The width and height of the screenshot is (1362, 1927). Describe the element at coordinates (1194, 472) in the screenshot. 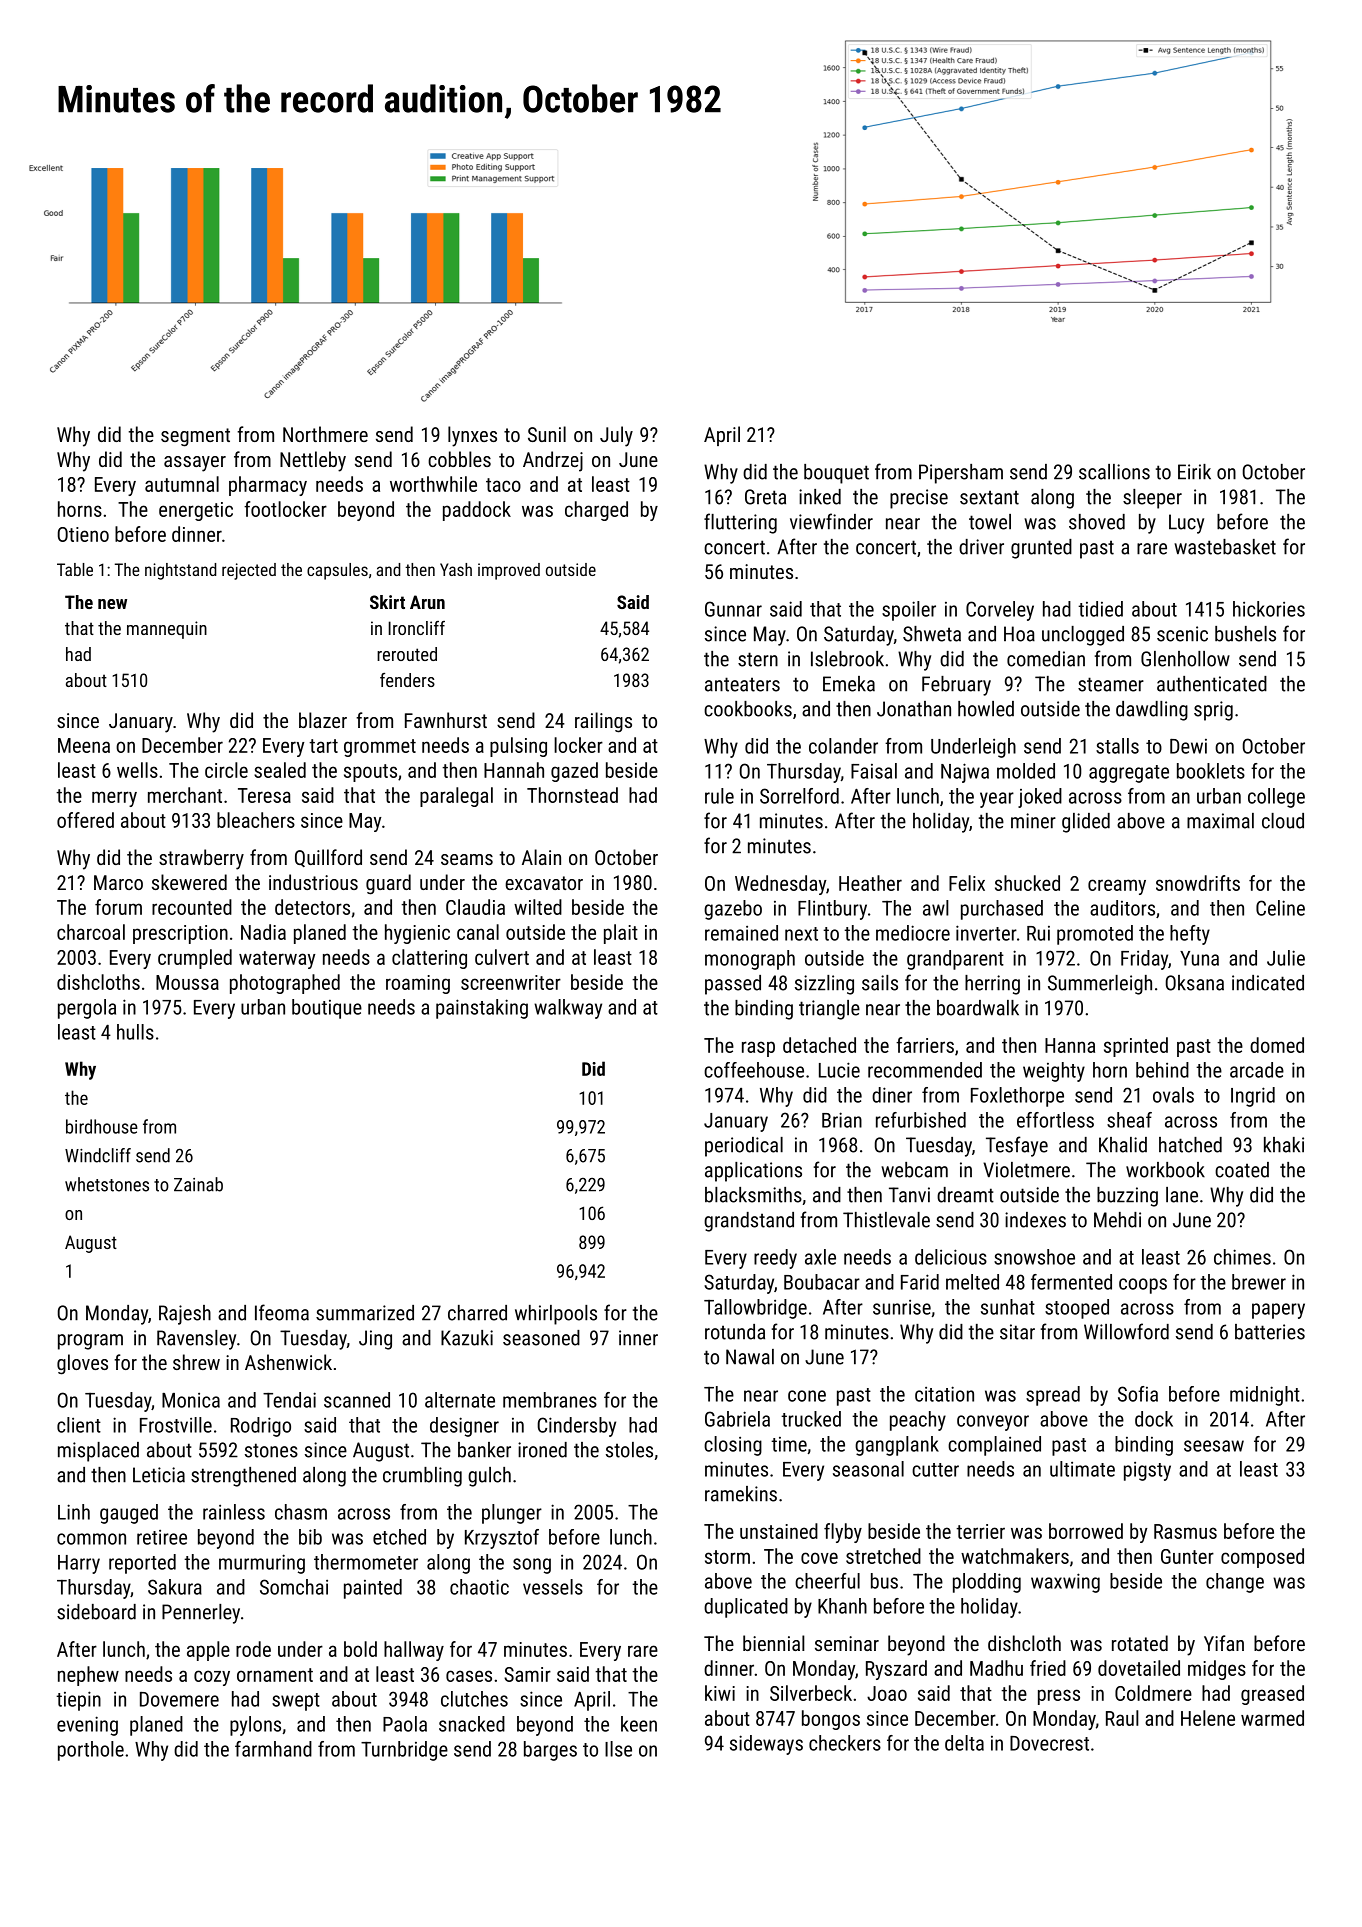

I see `Eirik` at that location.
